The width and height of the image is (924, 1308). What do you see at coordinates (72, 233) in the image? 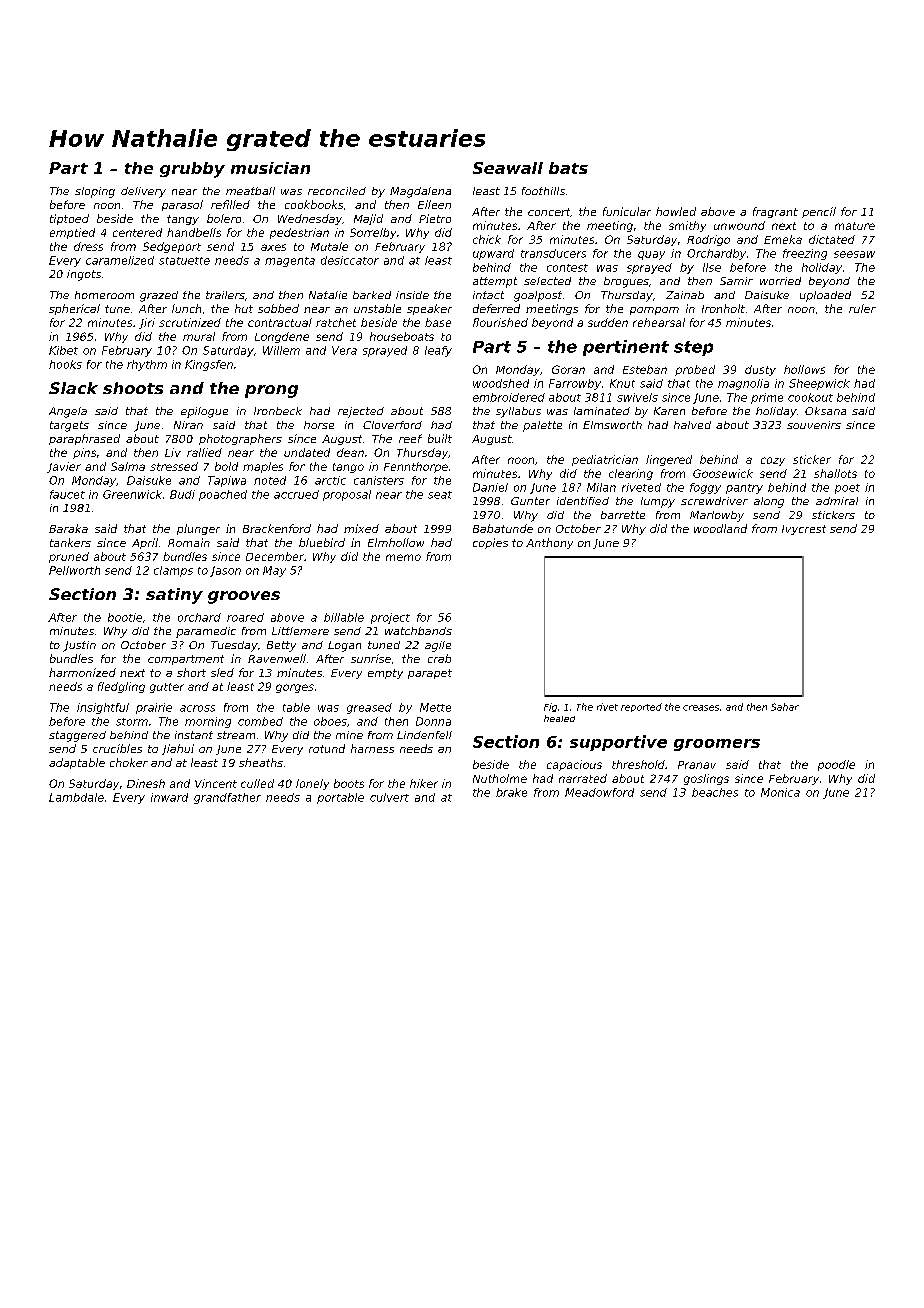
I see `emptied` at bounding box center [72, 233].
